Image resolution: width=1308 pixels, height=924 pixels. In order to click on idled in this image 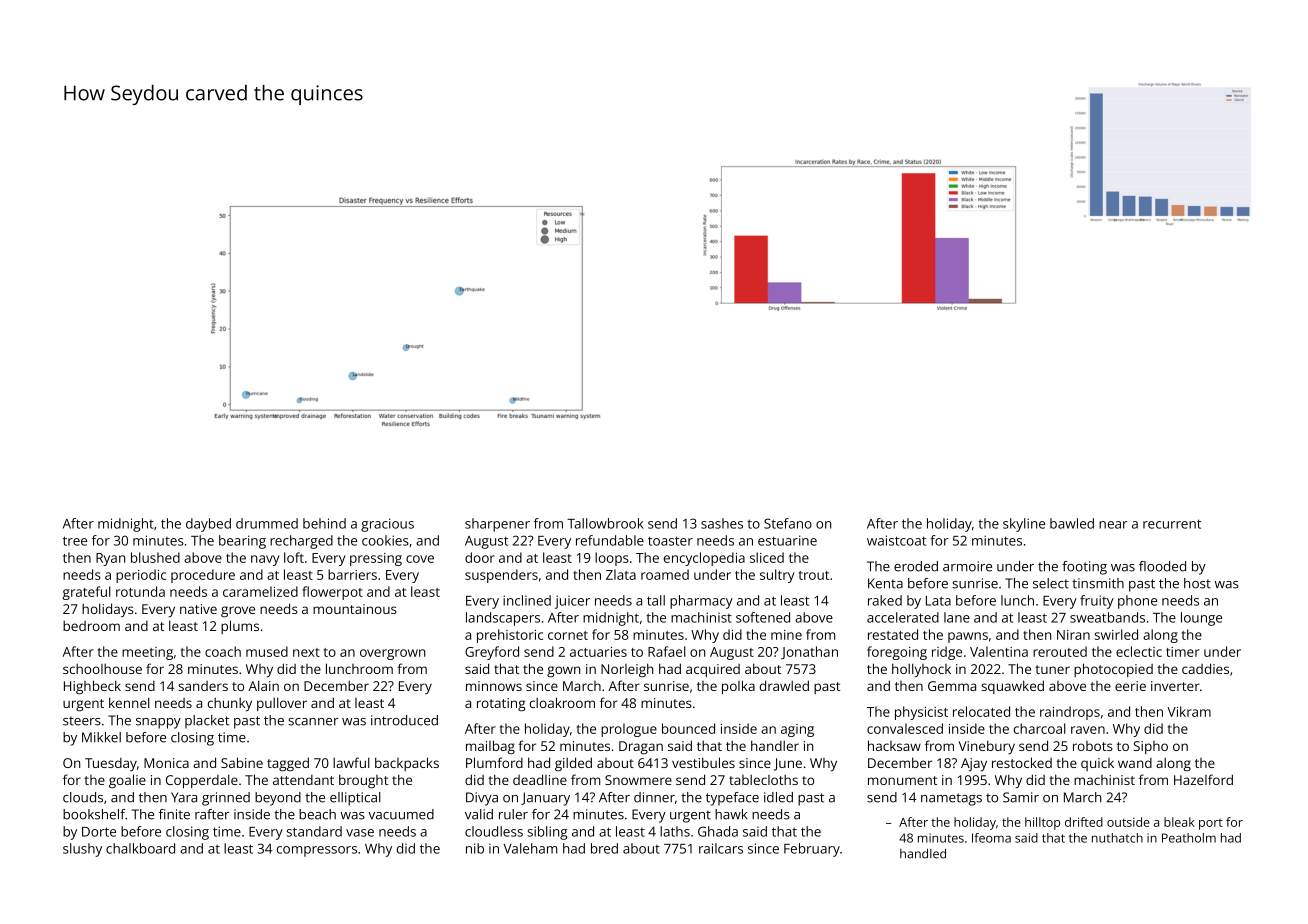, I will do `click(778, 797)`.
